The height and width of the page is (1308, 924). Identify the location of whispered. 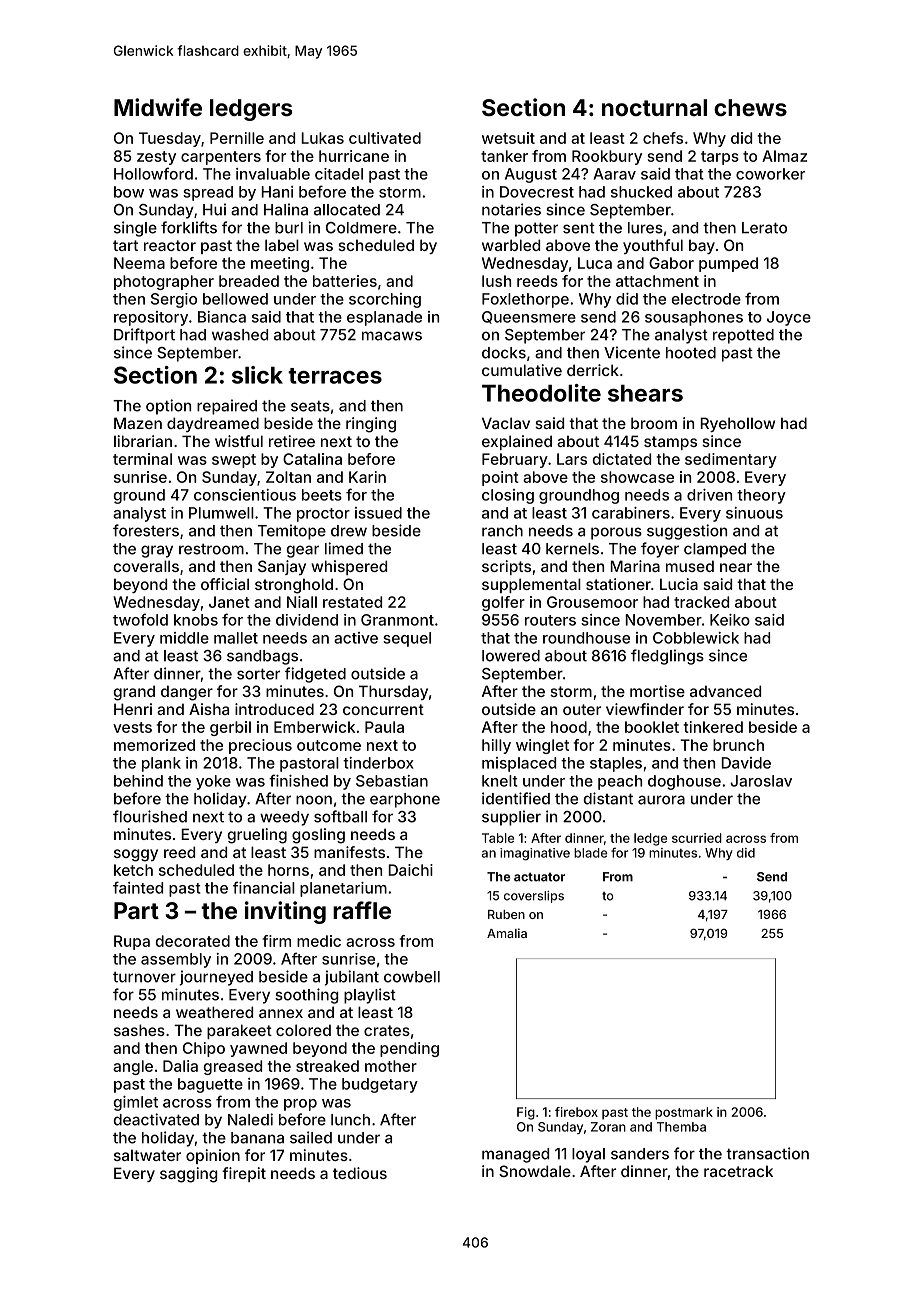
(349, 567).
